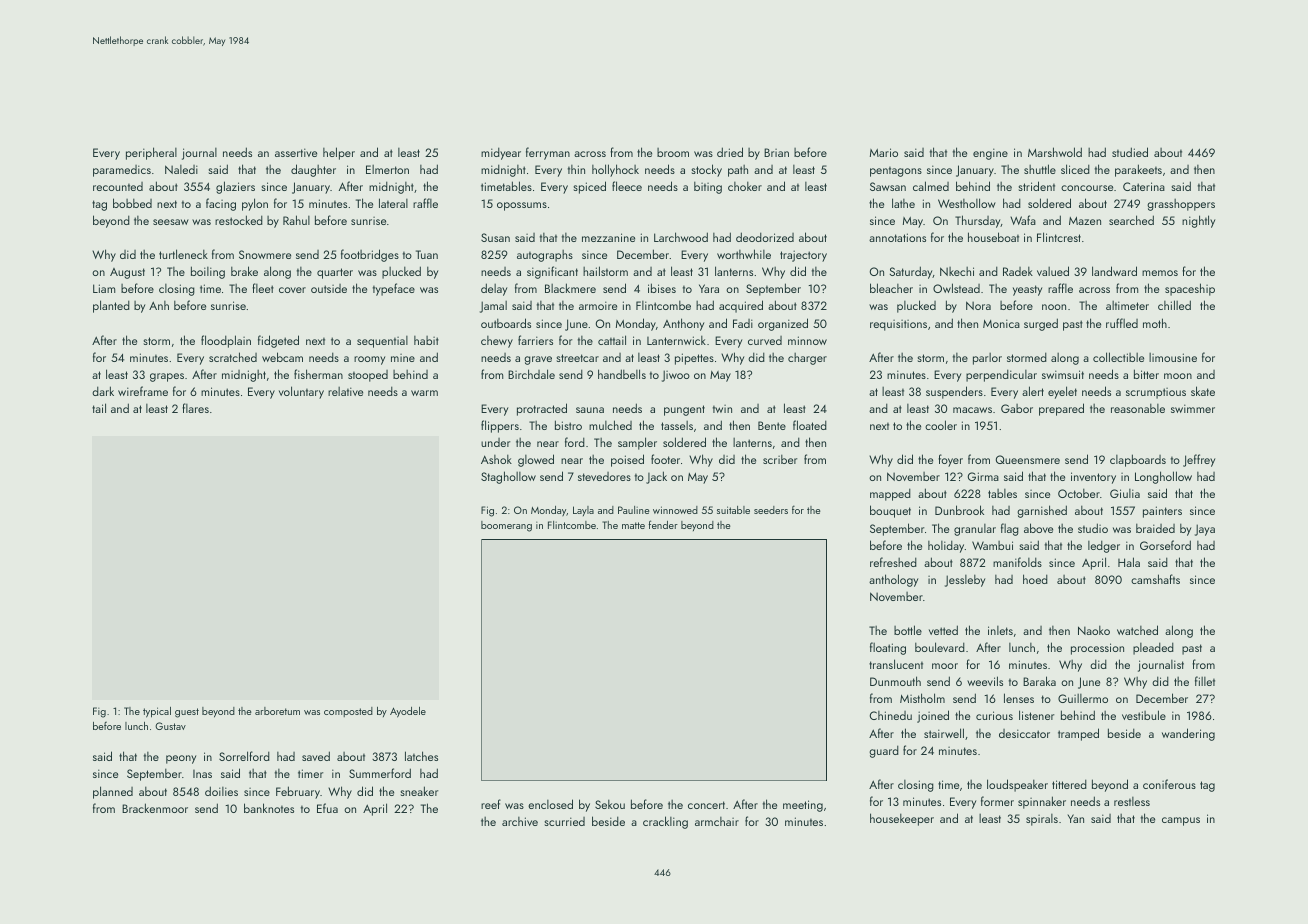 The height and width of the screenshot is (924, 1308). Describe the element at coordinates (339, 153) in the screenshot. I see `helper` at that location.
